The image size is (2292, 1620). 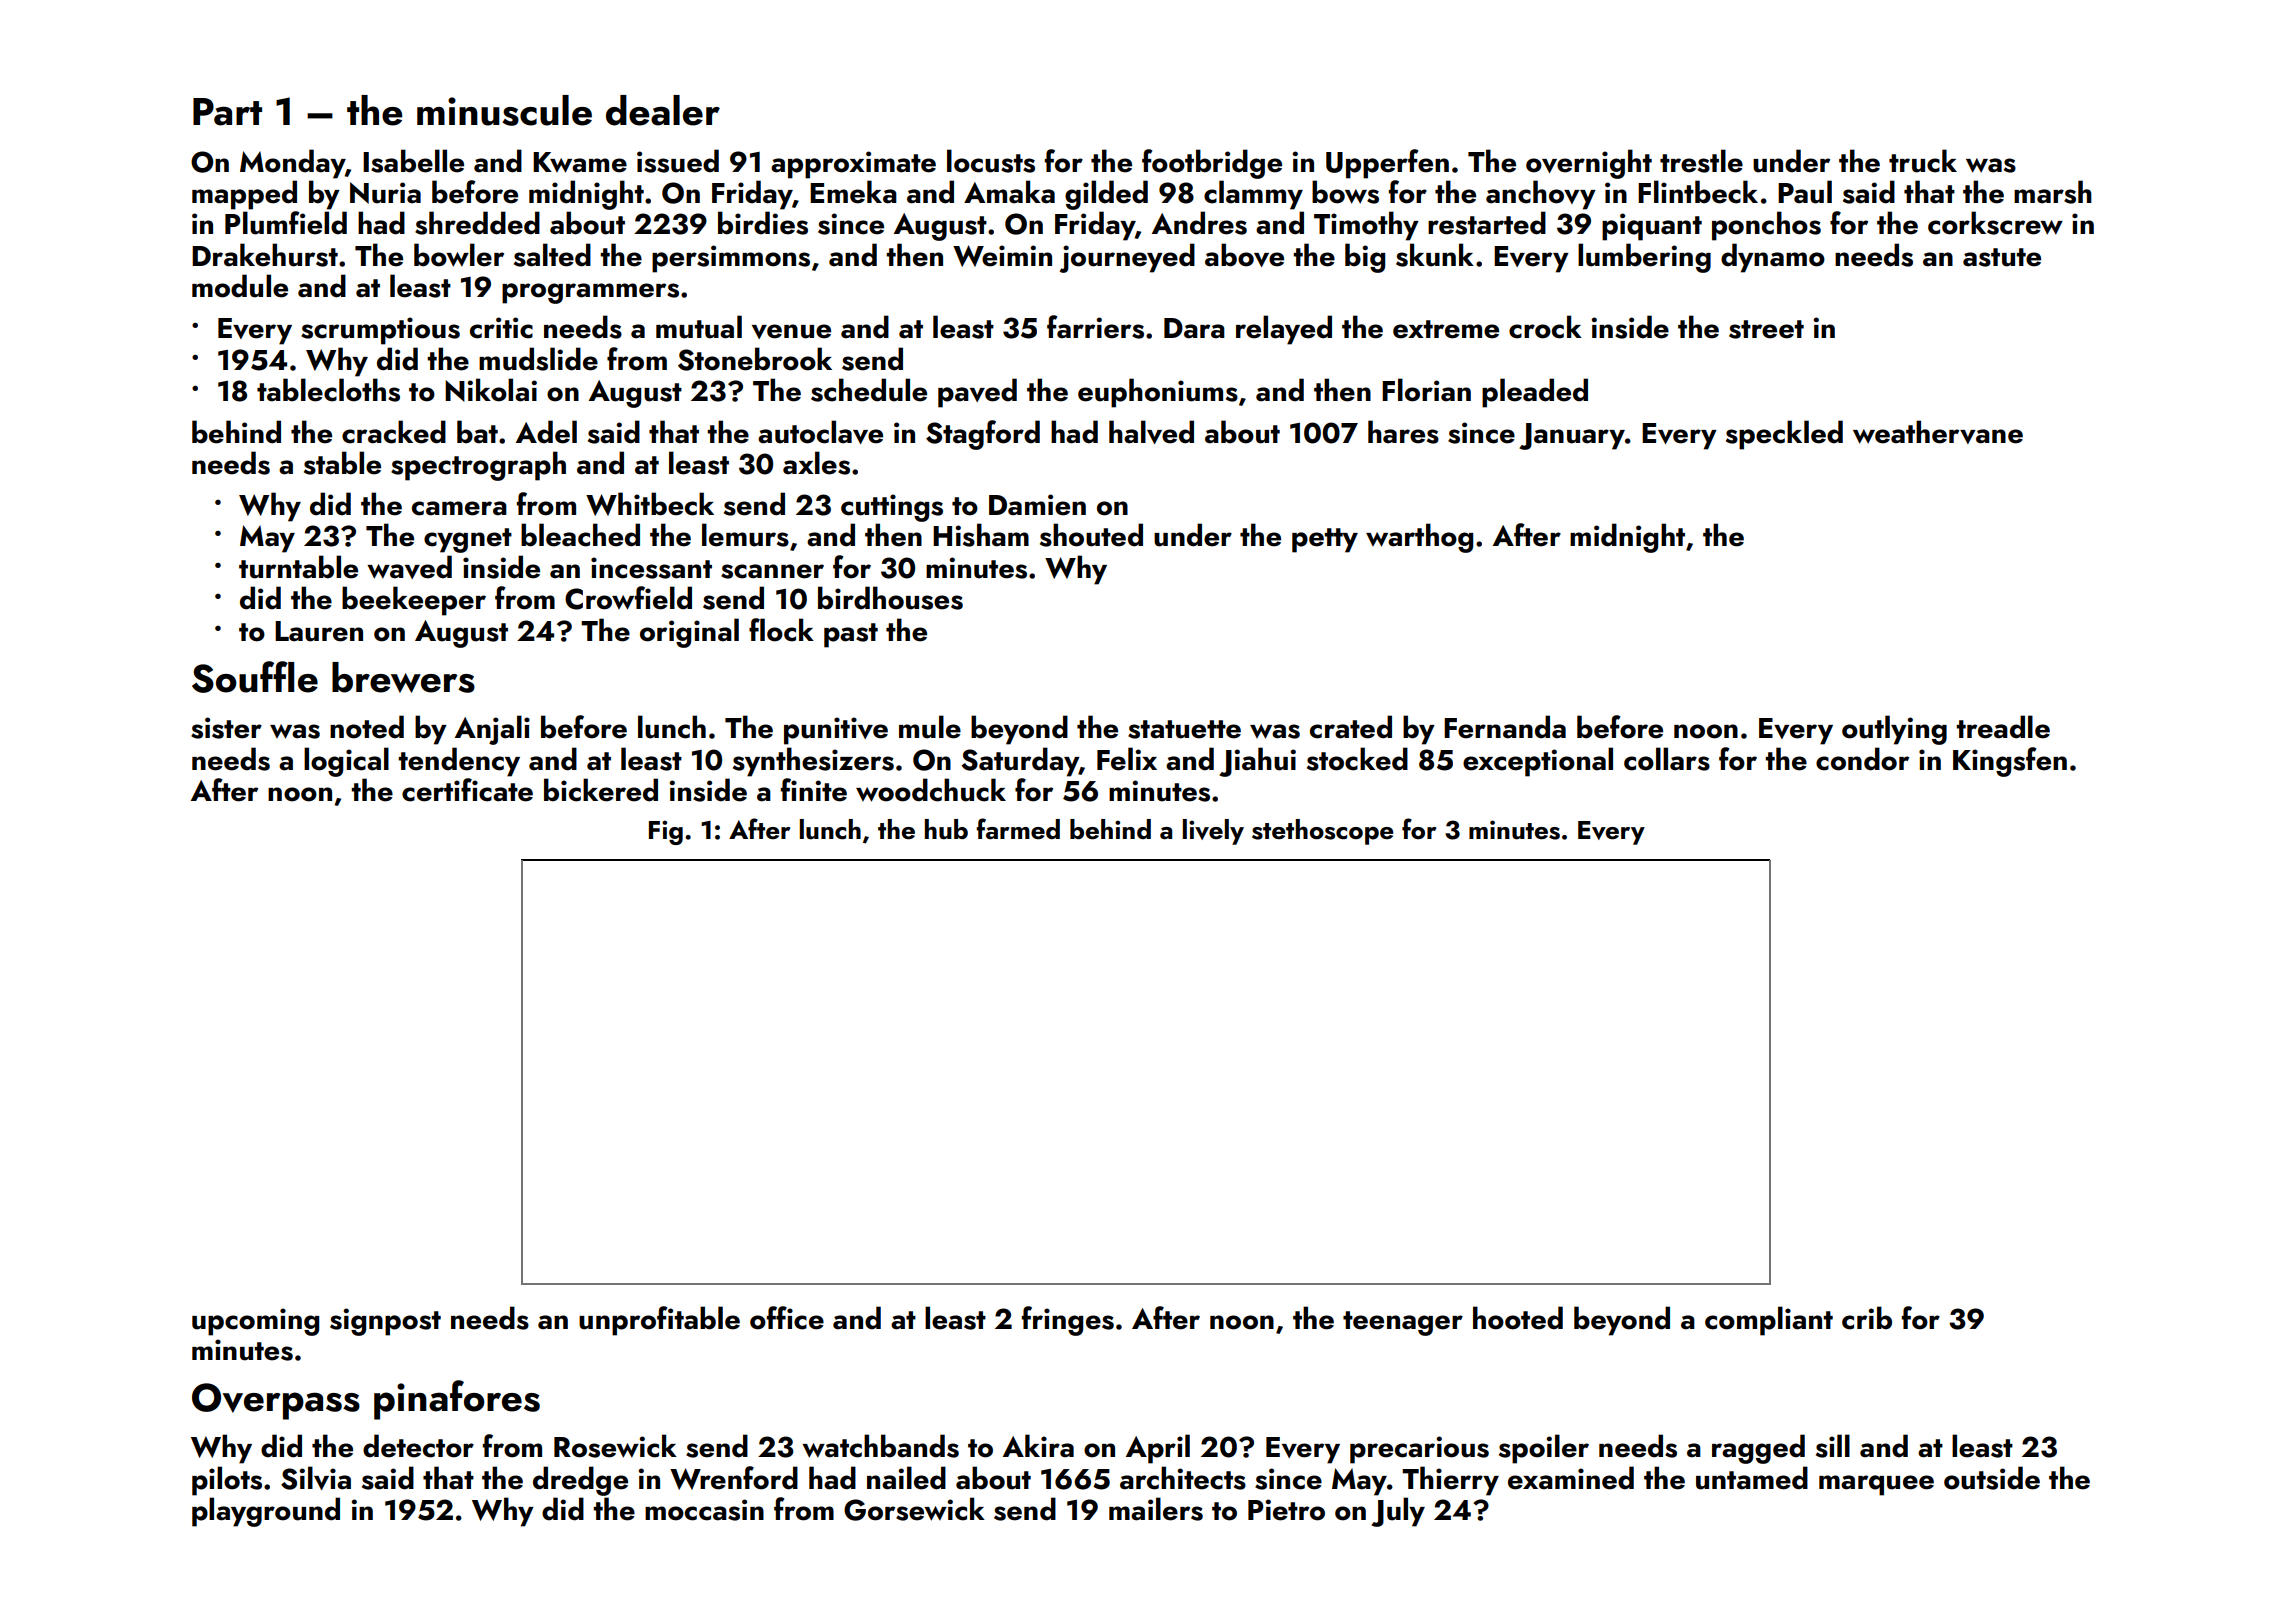 I want to click on Part, so click(x=227, y=112).
